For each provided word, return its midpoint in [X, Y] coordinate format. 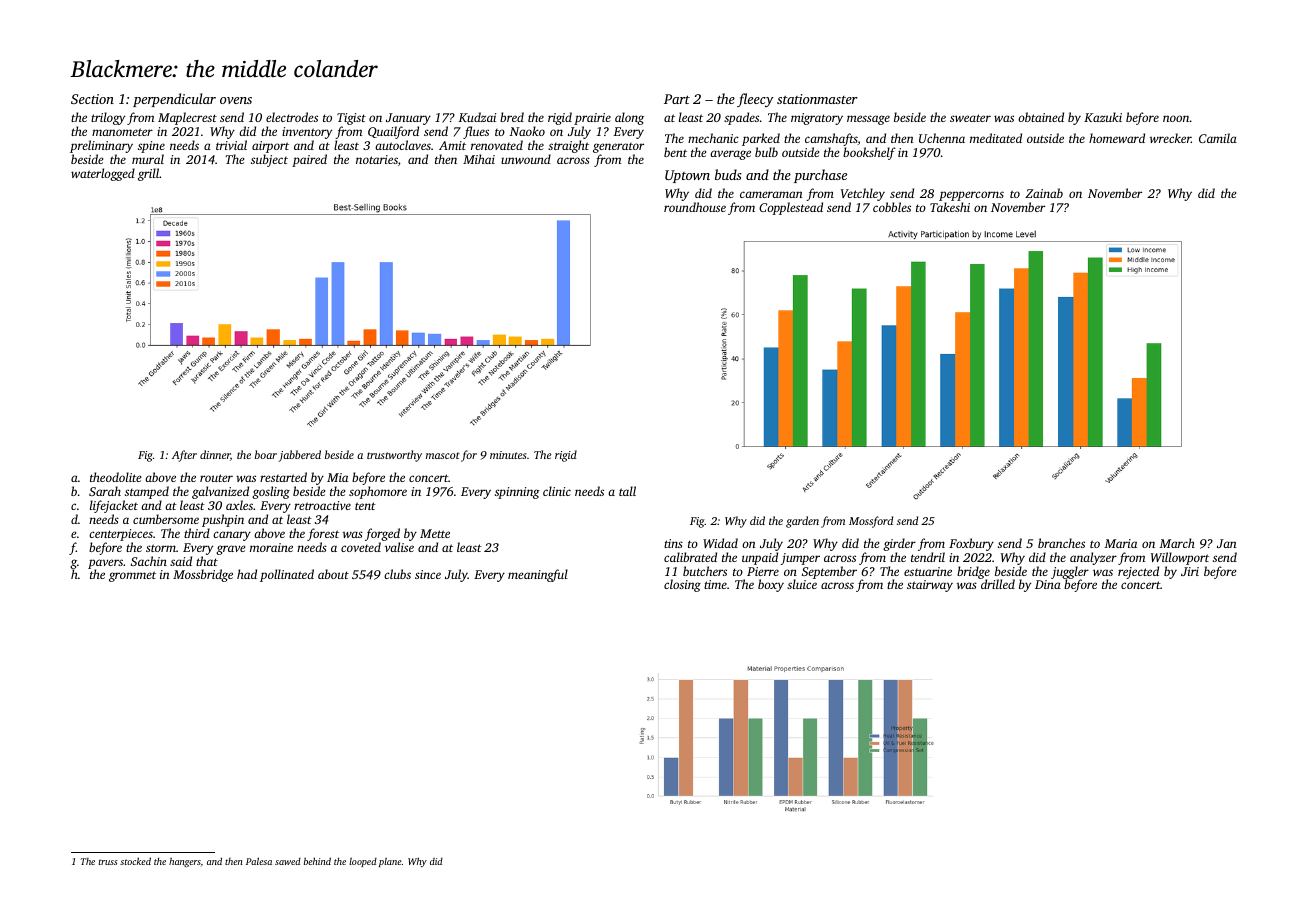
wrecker [1170, 138]
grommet [132, 576]
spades [741, 118]
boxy [771, 585]
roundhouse [695, 207]
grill [148, 174]
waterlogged [103, 174]
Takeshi [950, 207]
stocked [135, 861]
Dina [1048, 584]
